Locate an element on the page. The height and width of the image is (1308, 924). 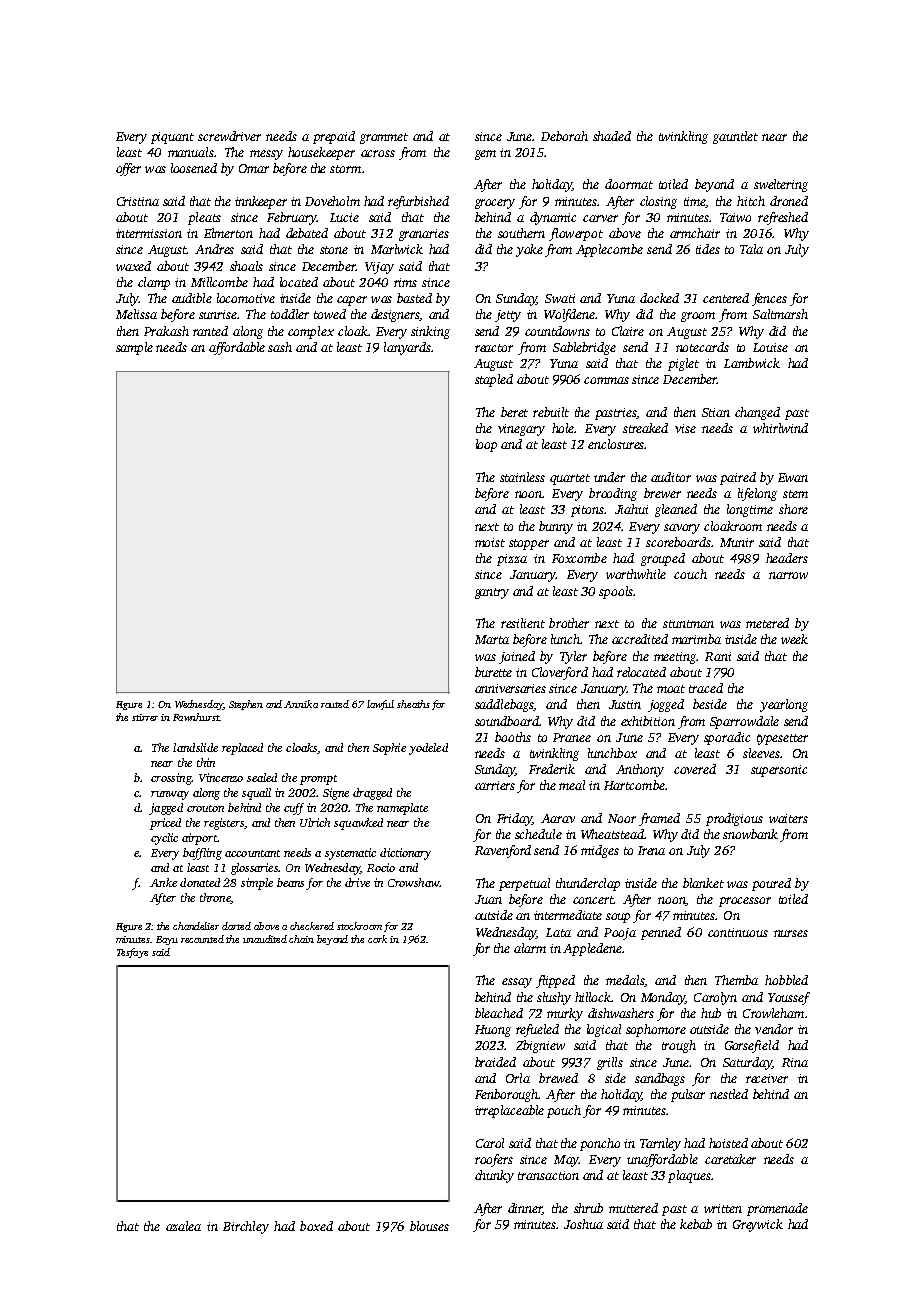
yearlong is located at coordinates (784, 705).
